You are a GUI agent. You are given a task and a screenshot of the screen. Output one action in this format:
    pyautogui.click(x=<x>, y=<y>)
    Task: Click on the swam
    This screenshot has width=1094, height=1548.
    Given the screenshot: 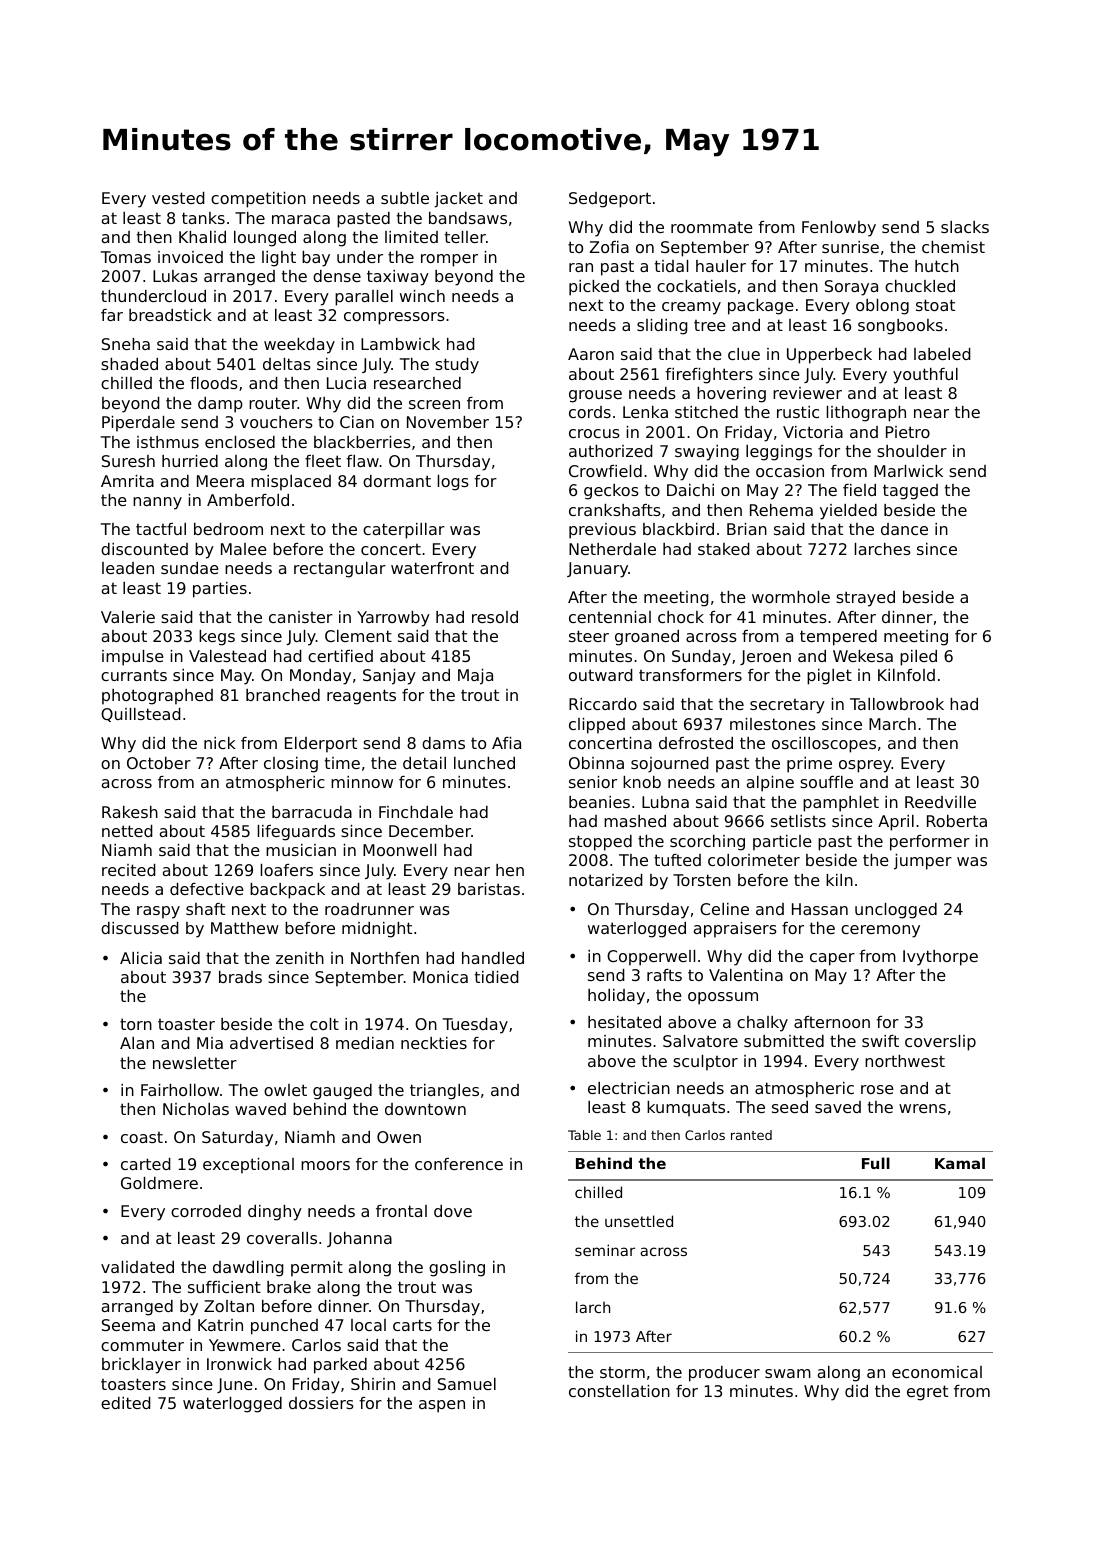 What is the action you would take?
    pyautogui.click(x=788, y=1373)
